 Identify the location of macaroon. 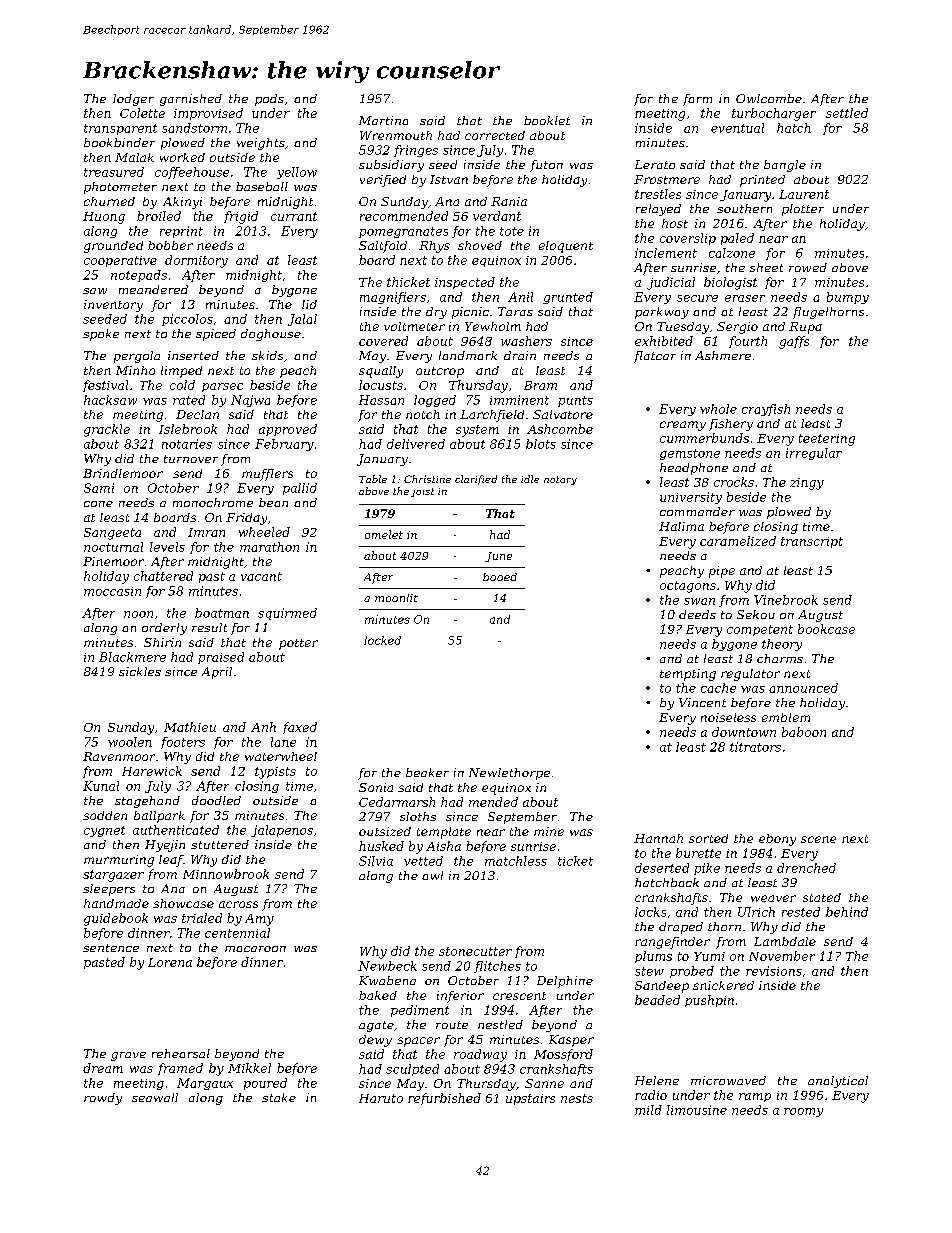
(255, 949).
